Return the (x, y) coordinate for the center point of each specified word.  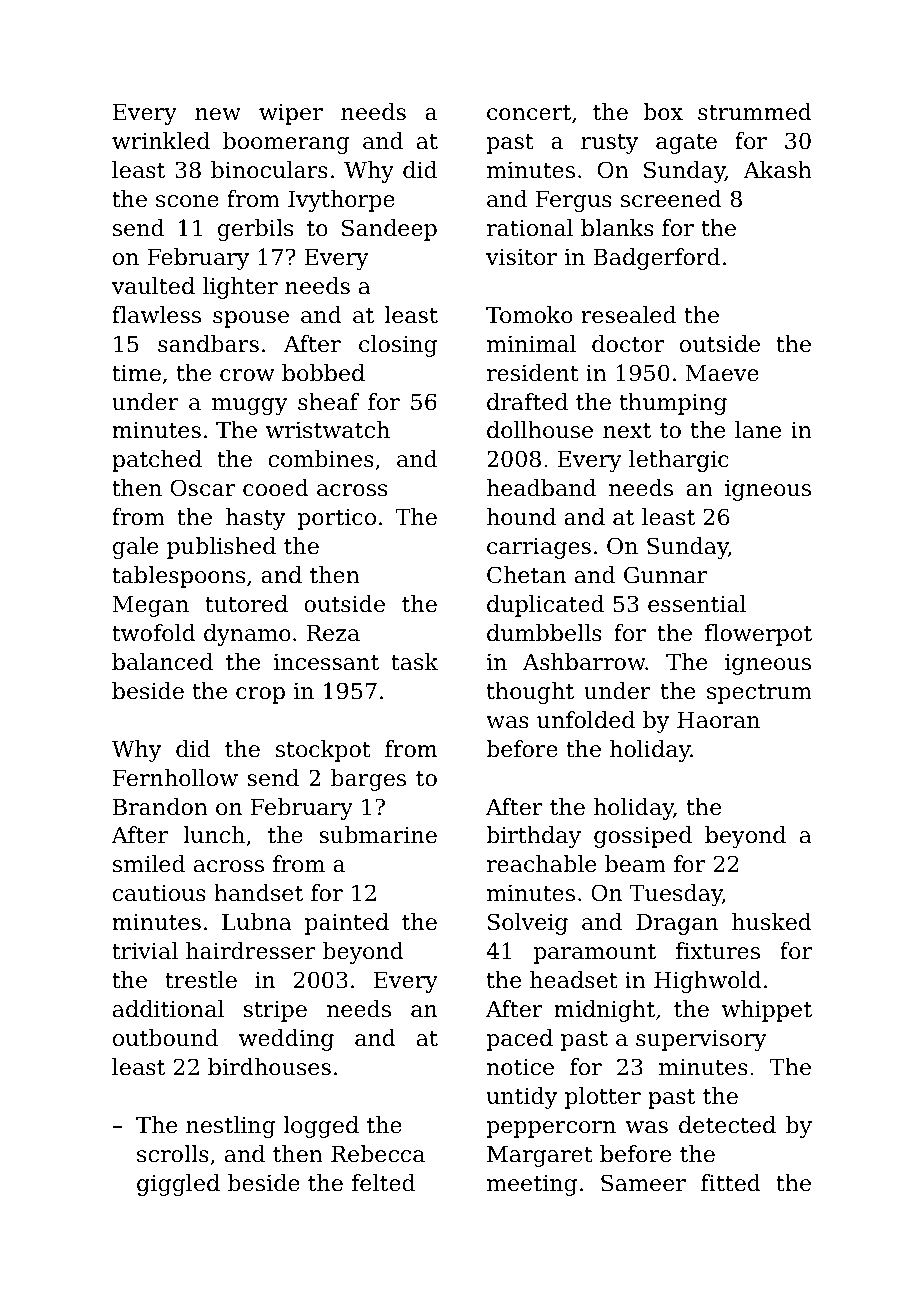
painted (347, 924)
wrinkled (161, 141)
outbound (165, 1038)
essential (697, 604)
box (663, 112)
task (414, 662)
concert (529, 113)
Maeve (722, 373)
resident (533, 373)
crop (260, 695)
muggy (250, 406)
